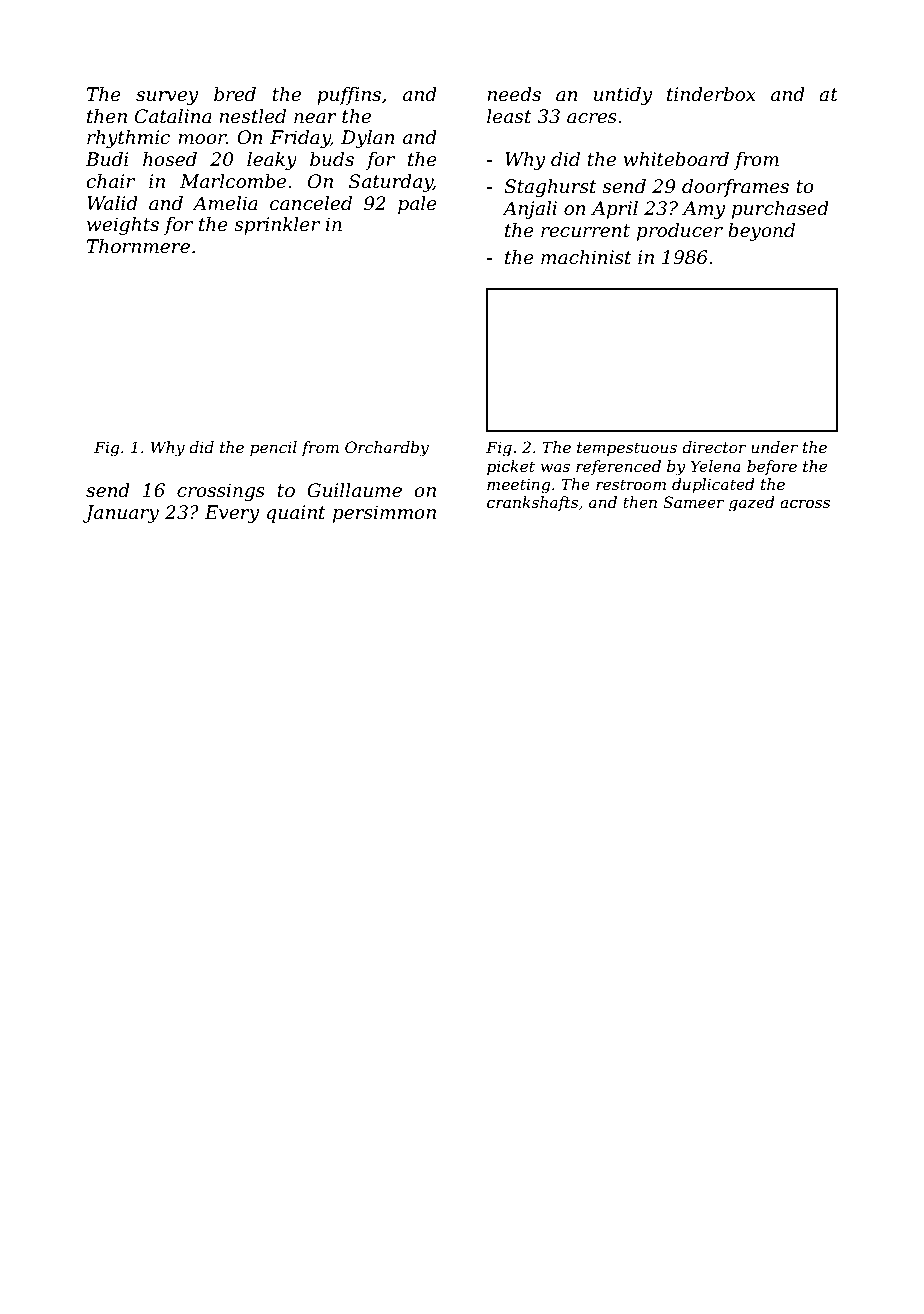 This screenshot has height=1314, width=924. I want to click on crossings, so click(221, 492).
